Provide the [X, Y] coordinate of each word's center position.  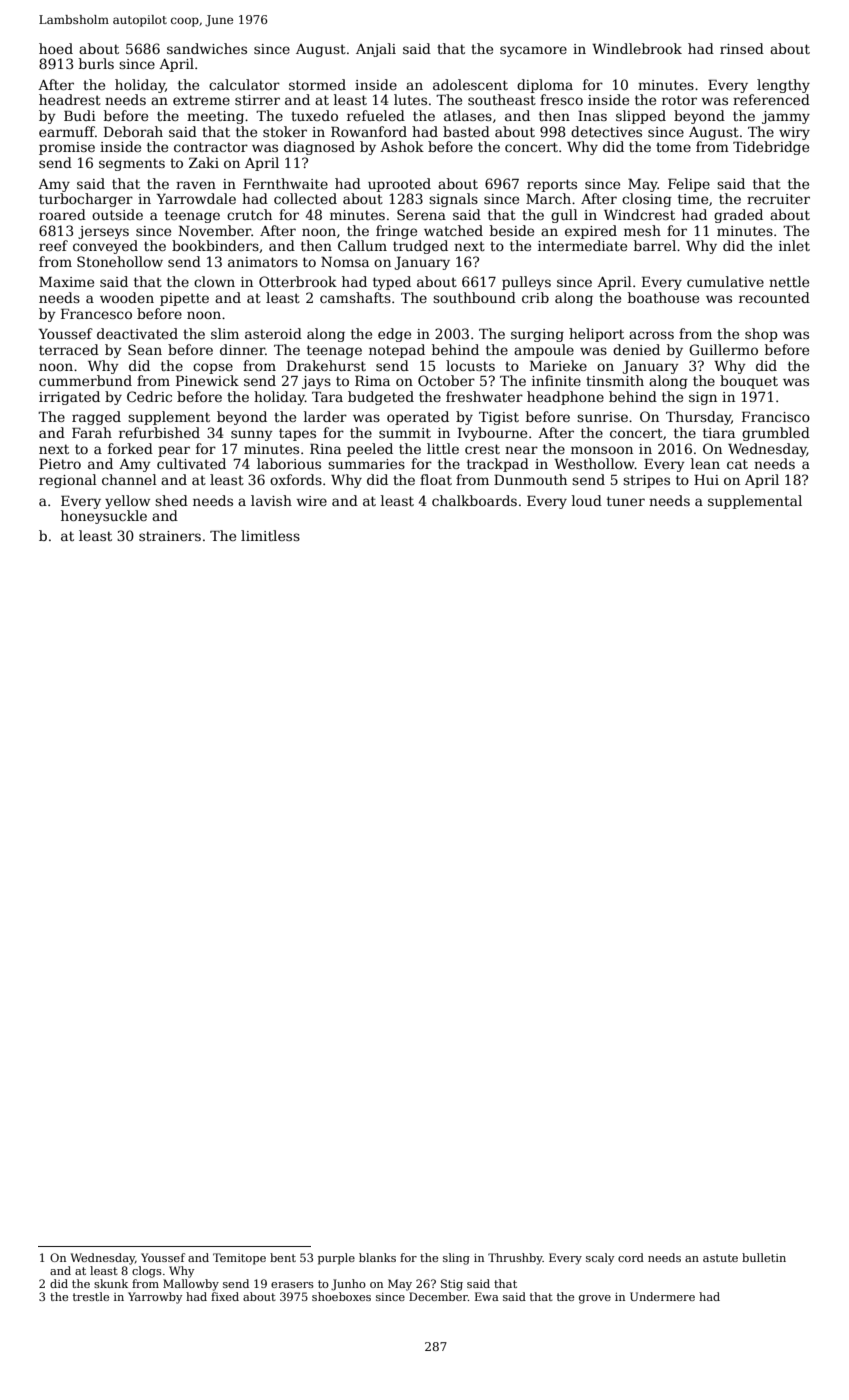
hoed [56, 48]
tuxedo [314, 115]
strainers [170, 536]
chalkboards [474, 500]
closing [647, 200]
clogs [147, 1272]
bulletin [764, 1257]
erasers [292, 1285]
